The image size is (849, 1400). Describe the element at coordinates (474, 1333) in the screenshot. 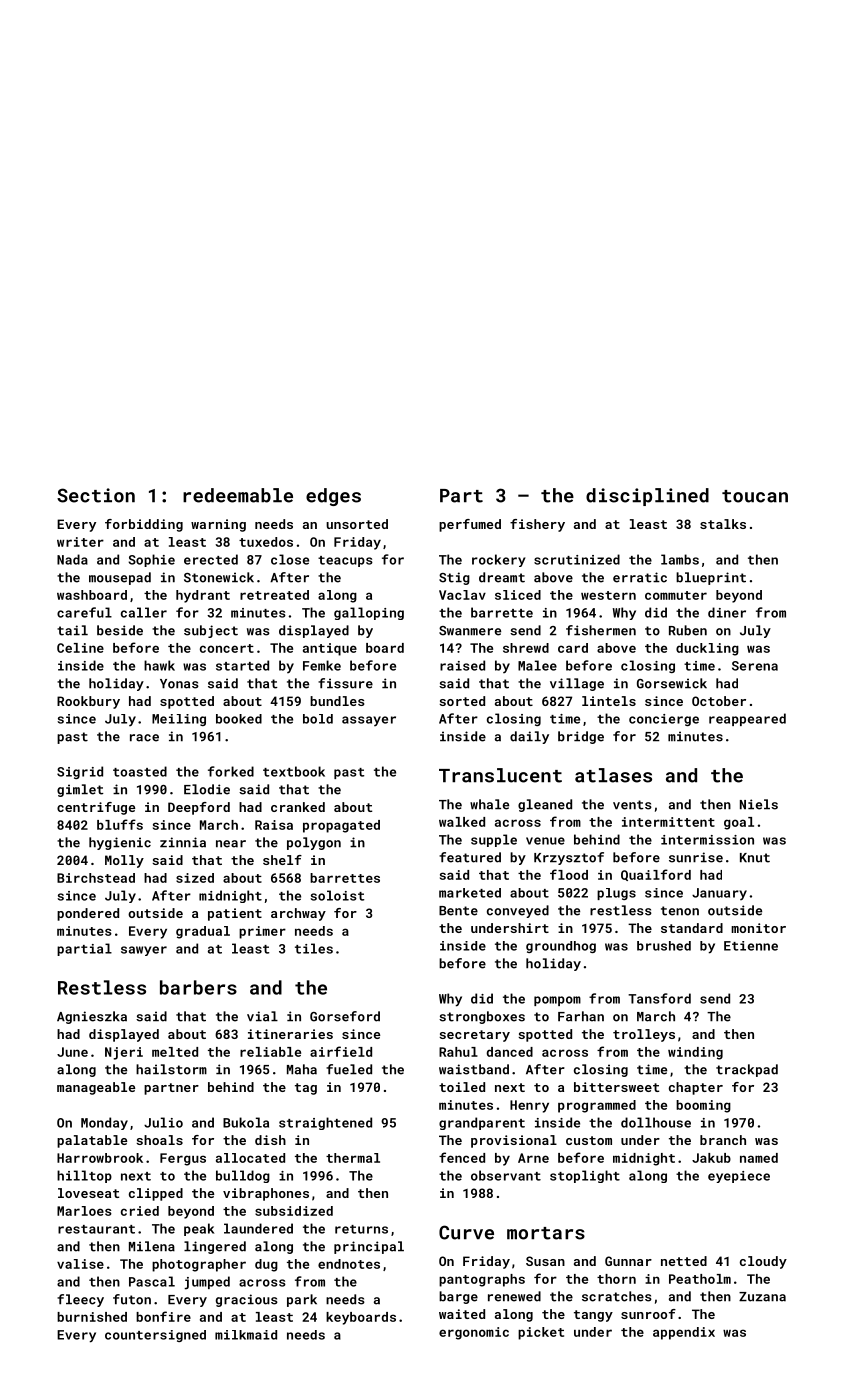

I see `ergonomic` at that location.
